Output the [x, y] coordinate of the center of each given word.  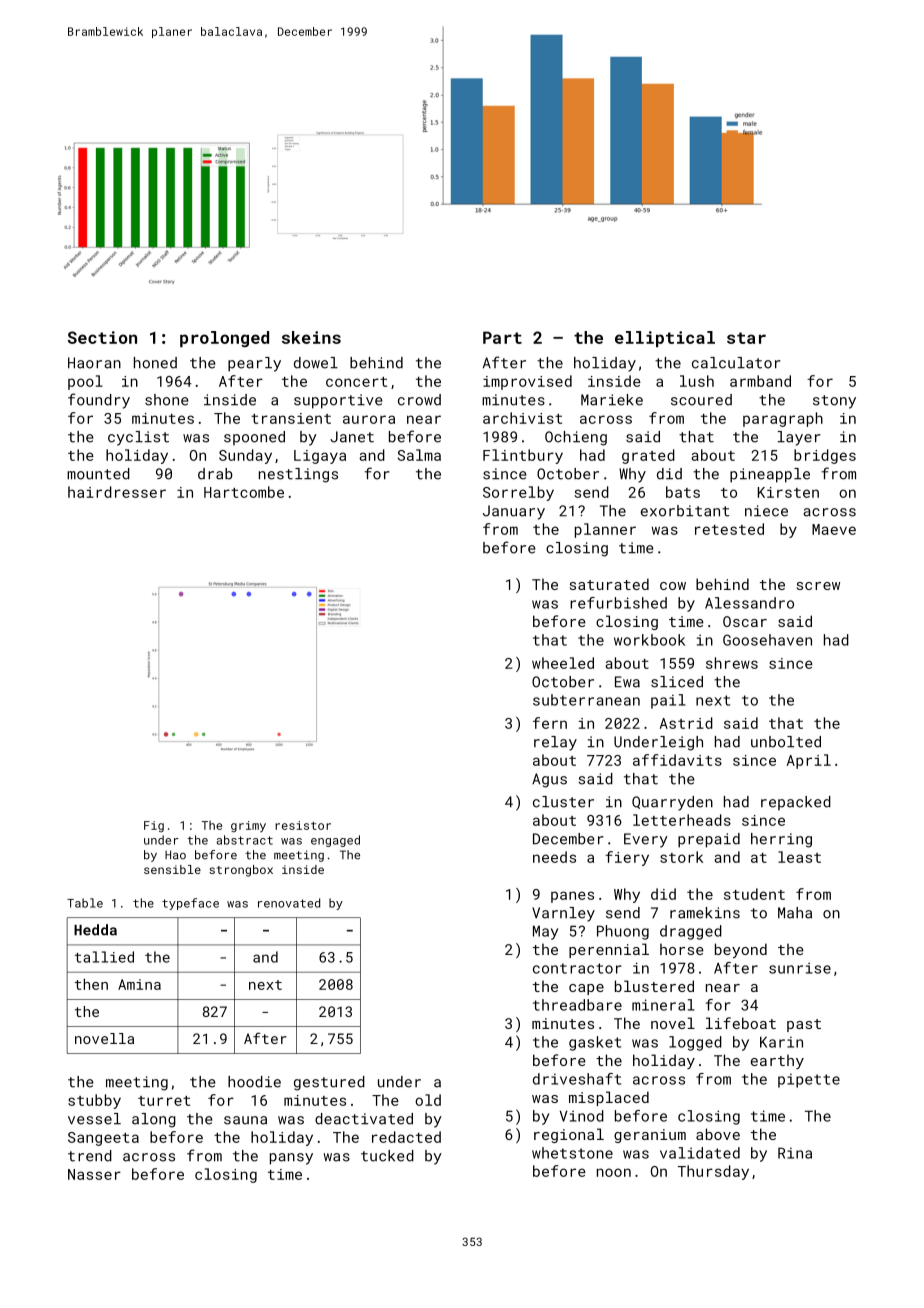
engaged [335, 841]
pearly [254, 364]
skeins [311, 337]
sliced [677, 682]
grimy [248, 827]
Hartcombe [244, 492]
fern [550, 723]
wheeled [563, 663]
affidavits [677, 760]
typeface [190, 904]
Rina [795, 1153]
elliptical [665, 339]
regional [569, 1135]
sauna [245, 1120]
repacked [796, 803]
